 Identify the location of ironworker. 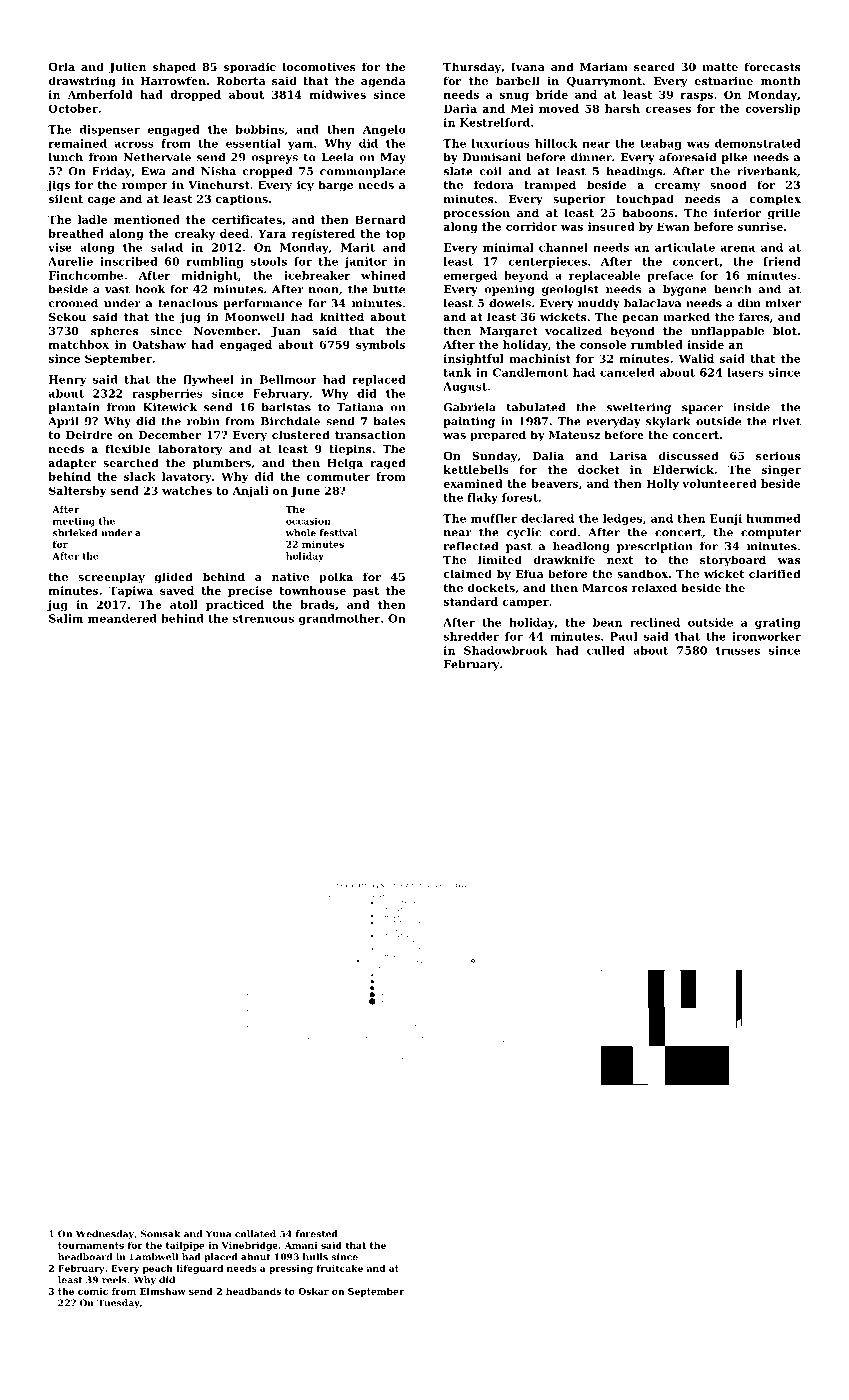
(766, 636).
